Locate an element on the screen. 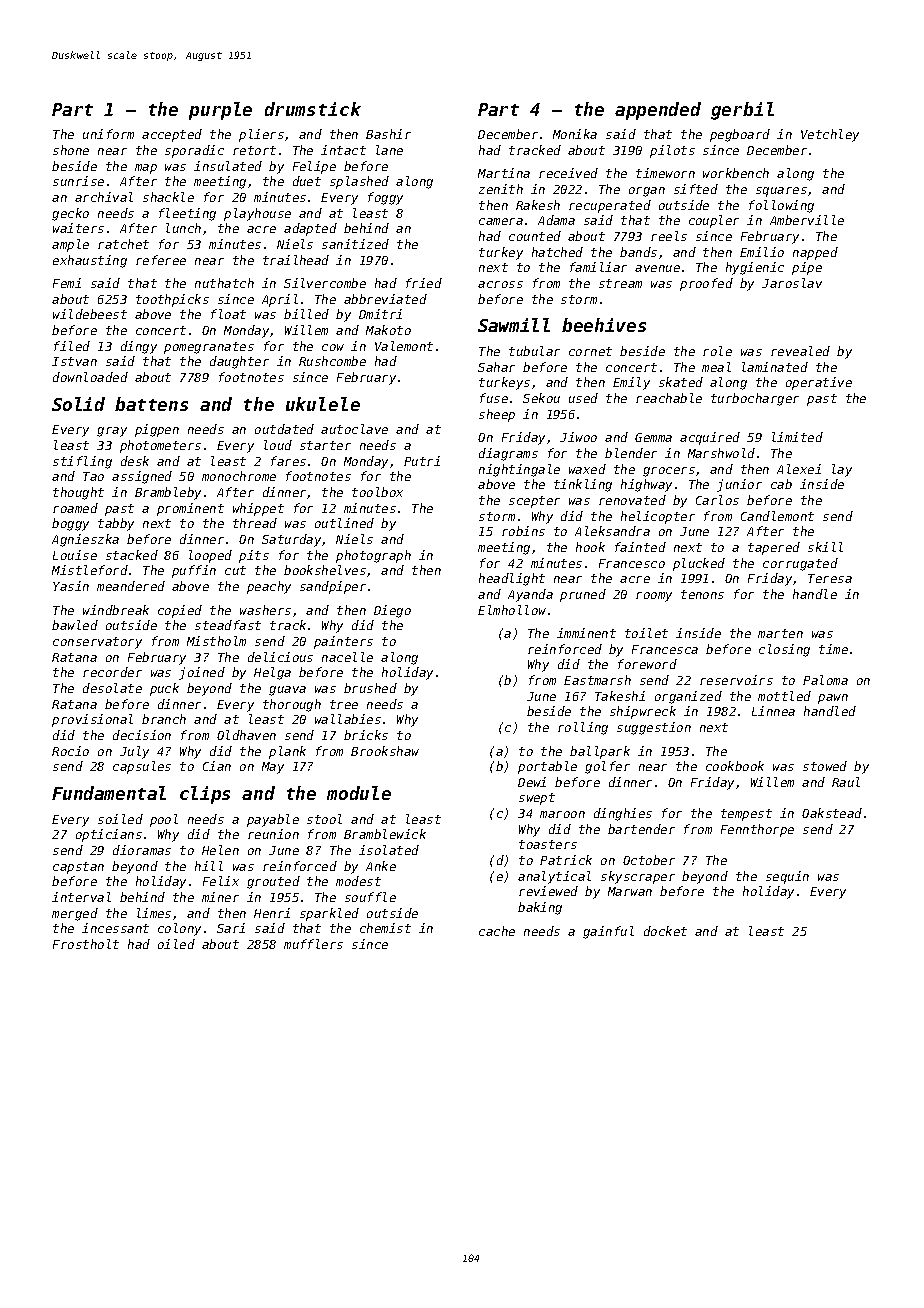  stowed is located at coordinates (825, 766).
